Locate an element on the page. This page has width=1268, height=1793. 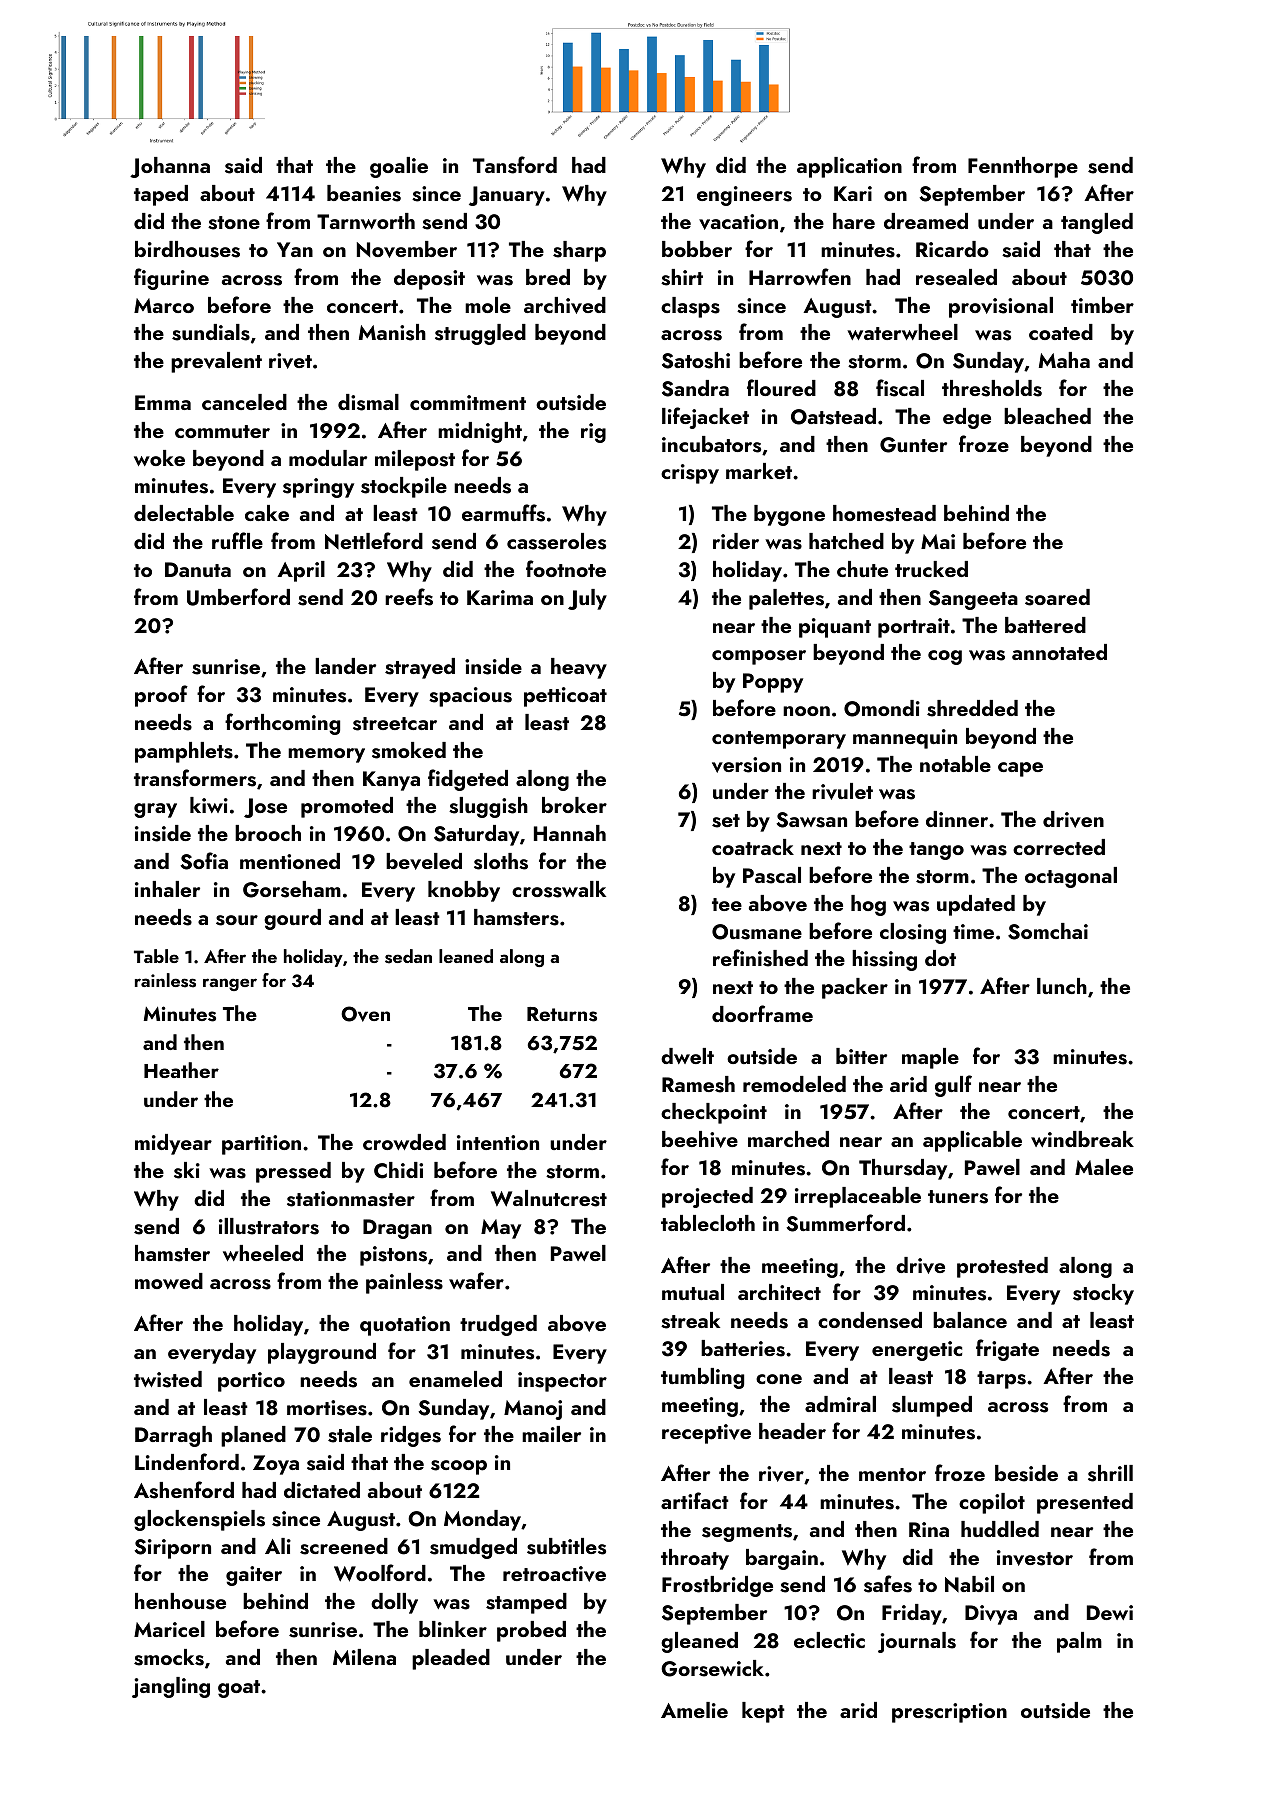
Pascal is located at coordinates (772, 875).
